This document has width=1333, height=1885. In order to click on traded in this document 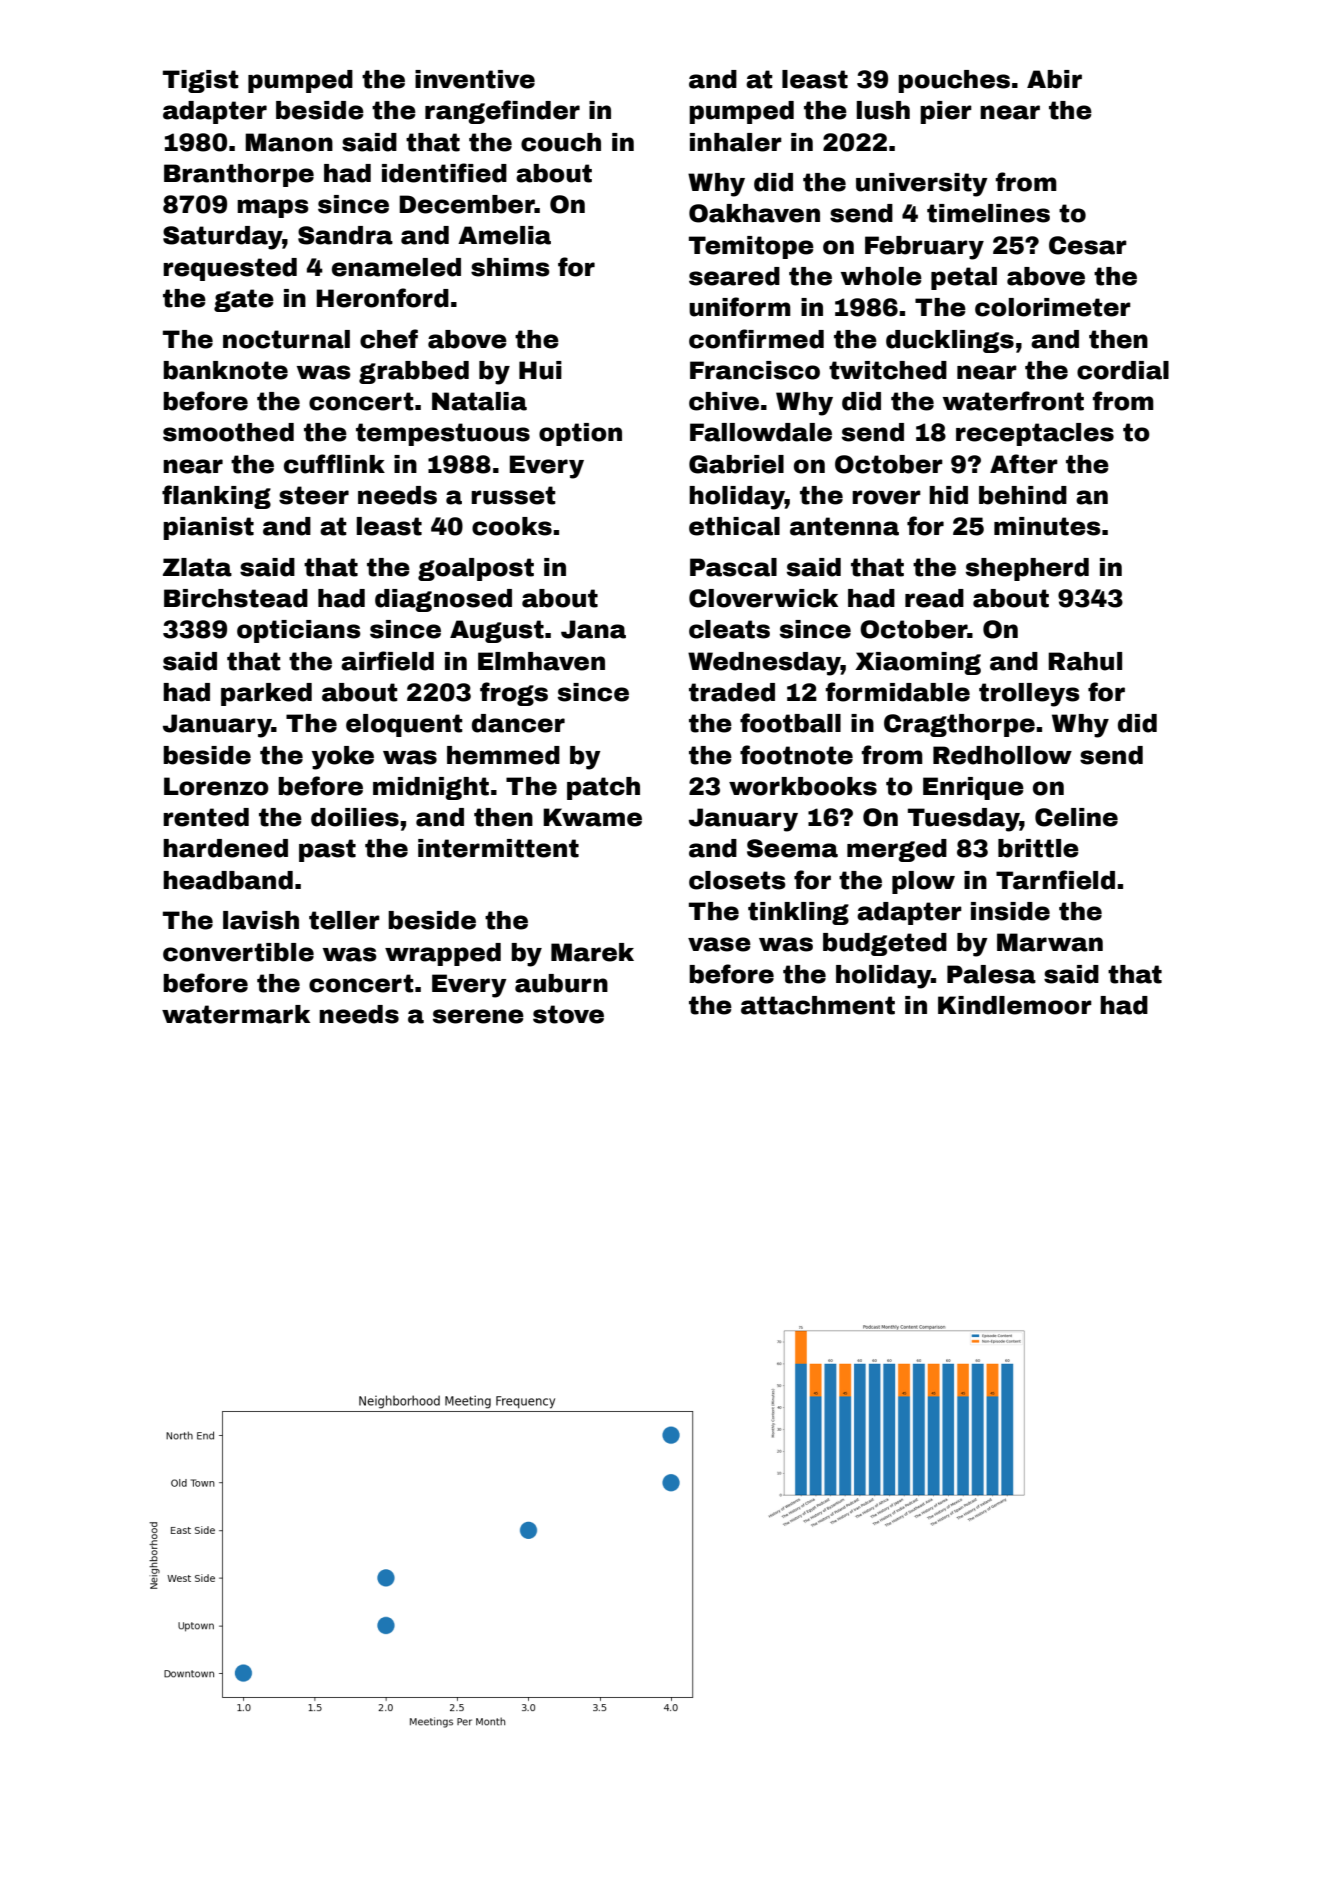, I will do `click(732, 692)`.
